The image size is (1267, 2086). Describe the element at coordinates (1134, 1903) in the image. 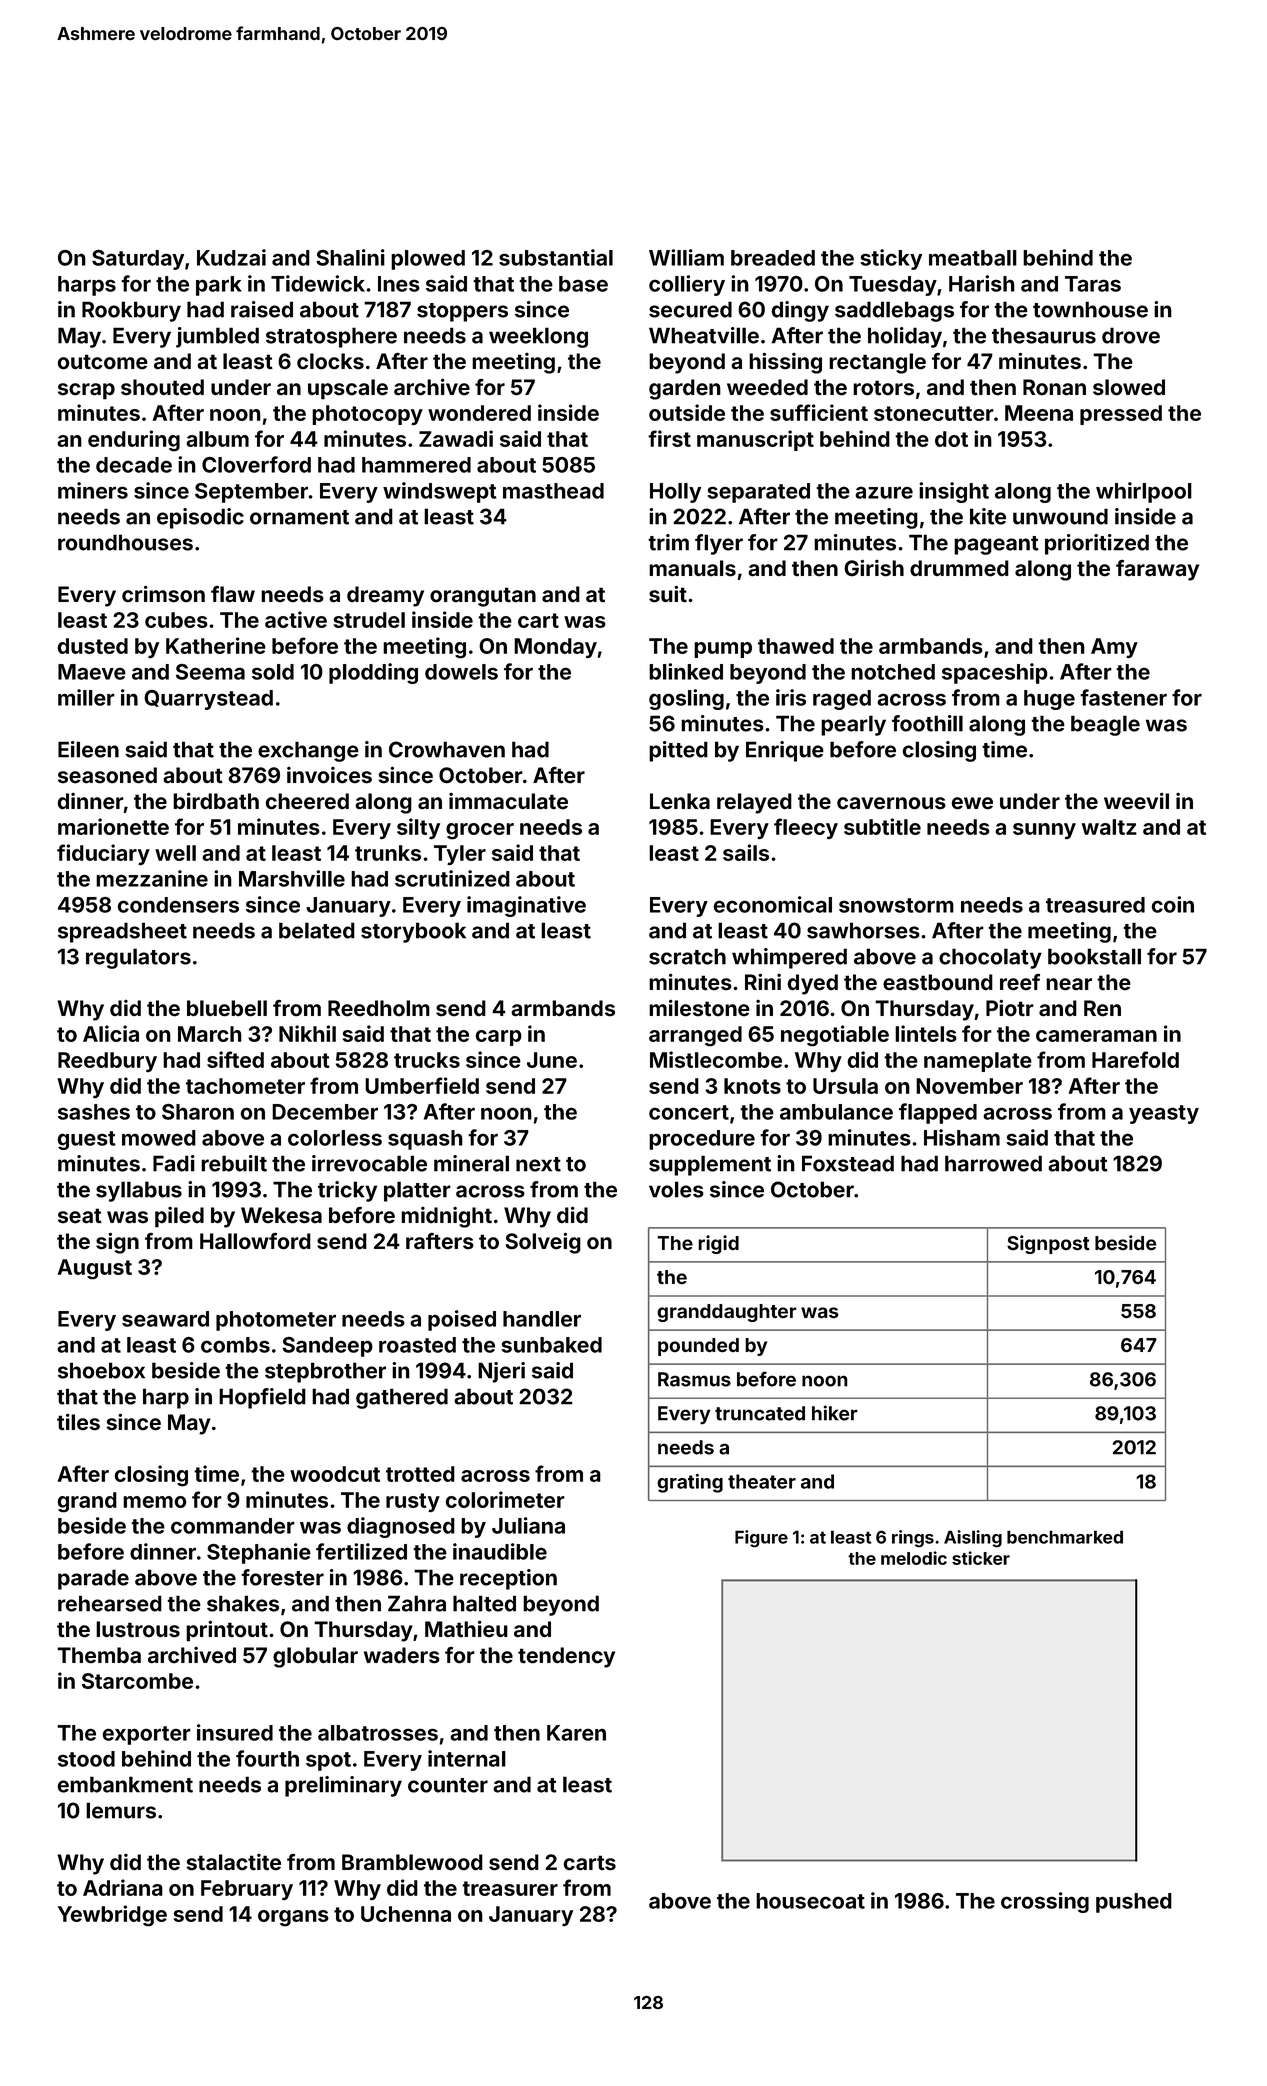

I see `pushed` at that location.
